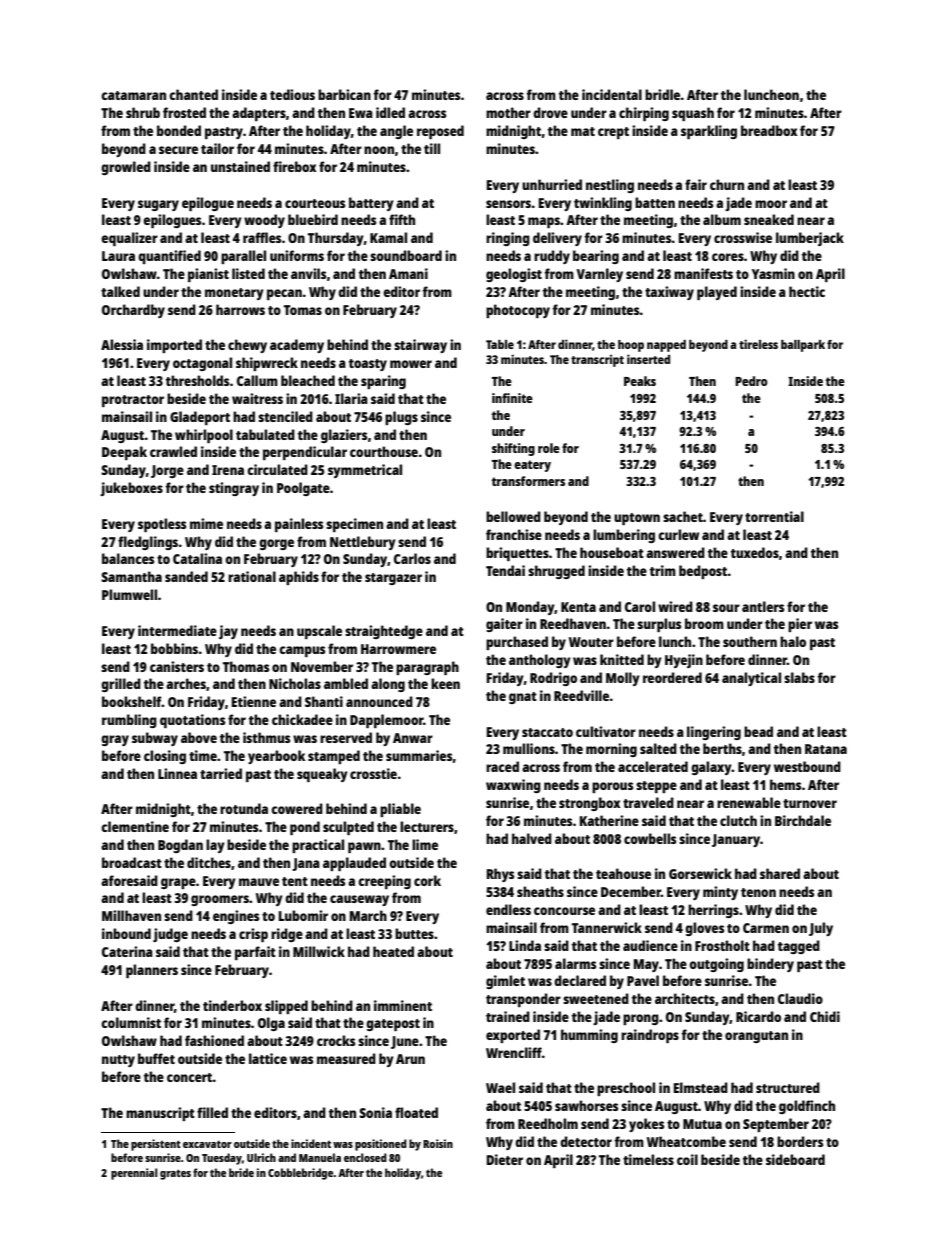 Image resolution: width=952 pixels, height=1233 pixels. What do you see at coordinates (553, 679) in the screenshot?
I see `Rodrigo` at bounding box center [553, 679].
